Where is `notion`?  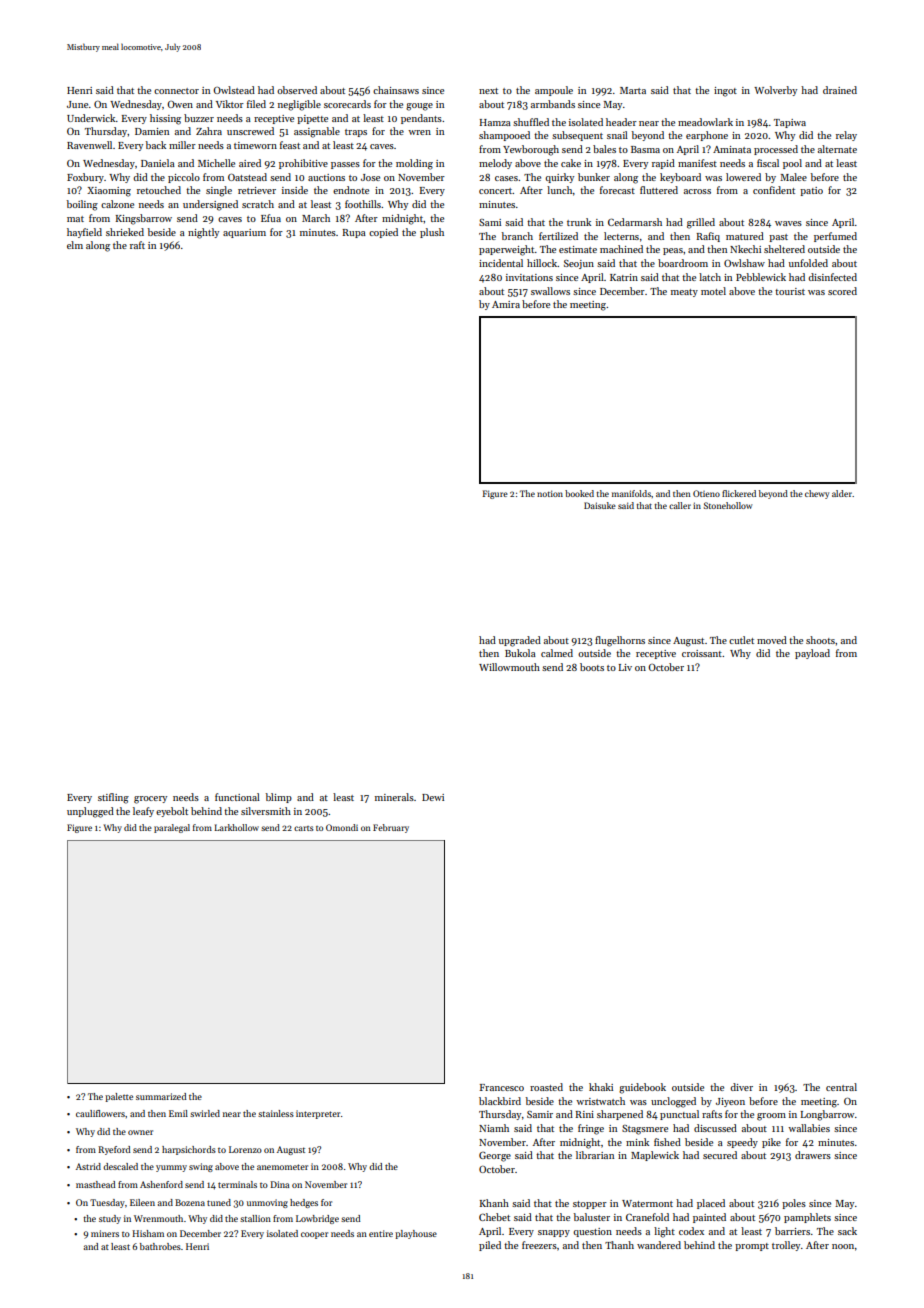 notion is located at coordinates (550, 493).
